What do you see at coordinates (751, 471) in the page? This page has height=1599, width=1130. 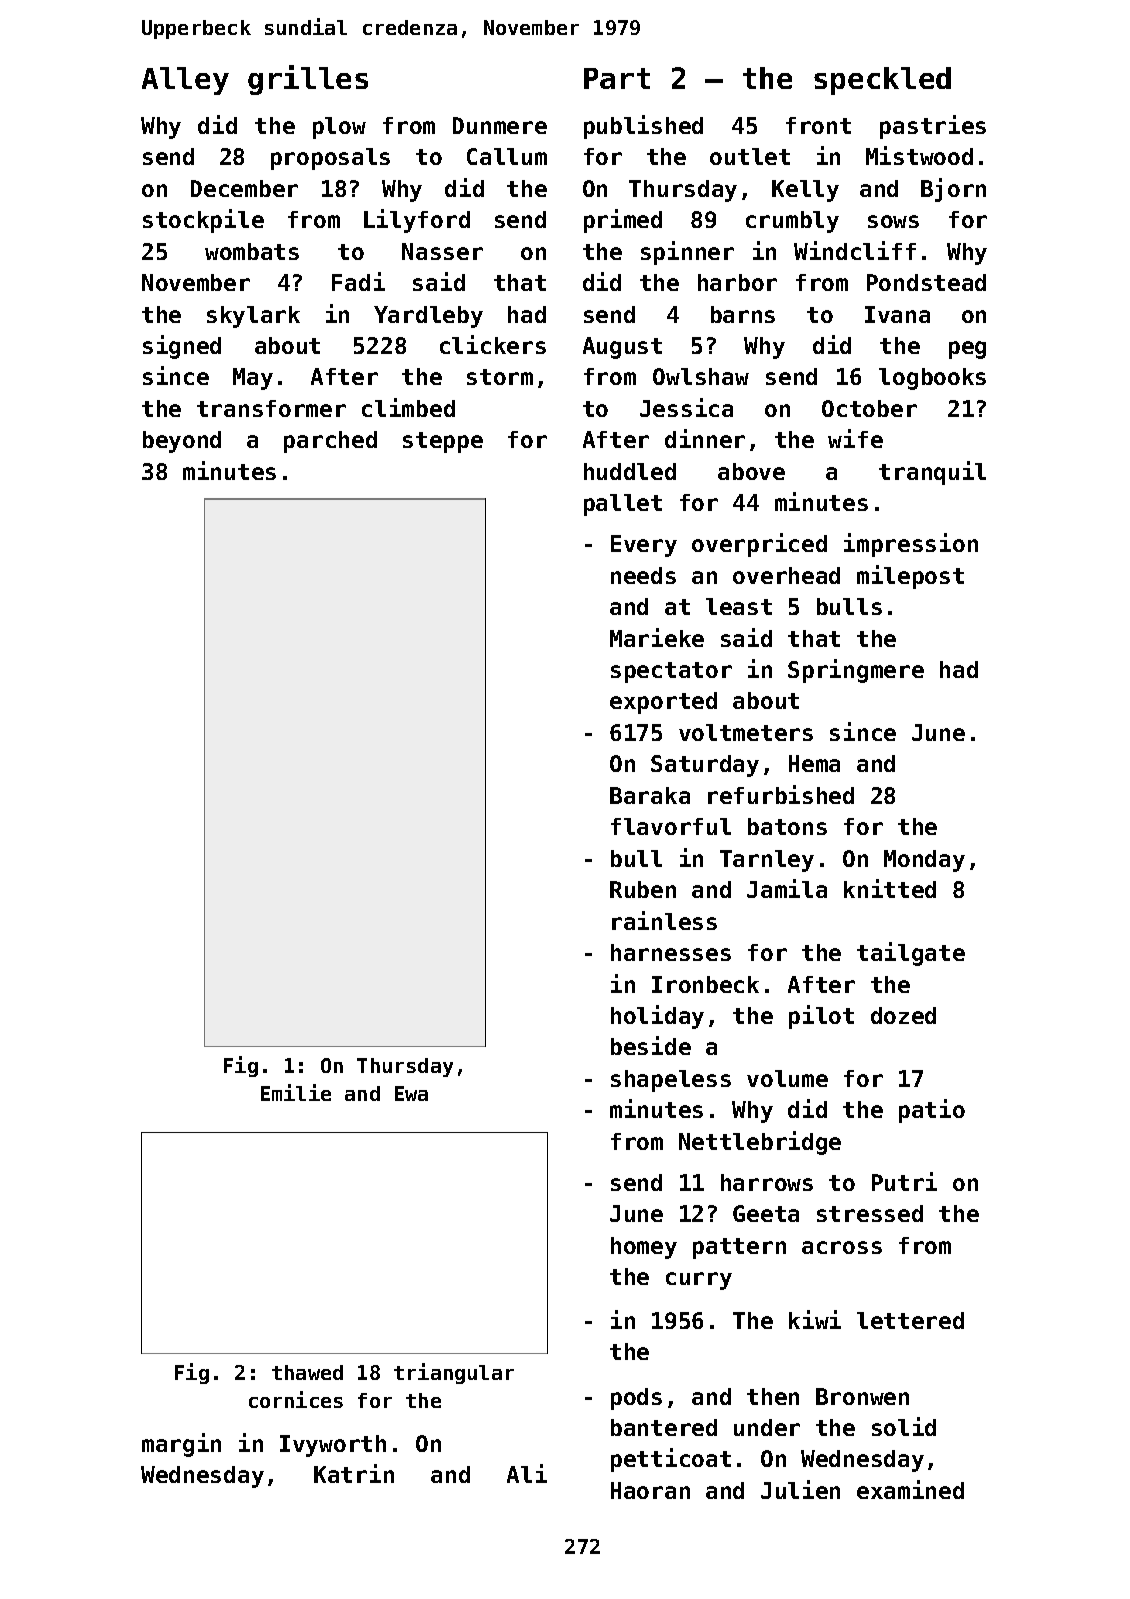 I see `above` at bounding box center [751, 471].
